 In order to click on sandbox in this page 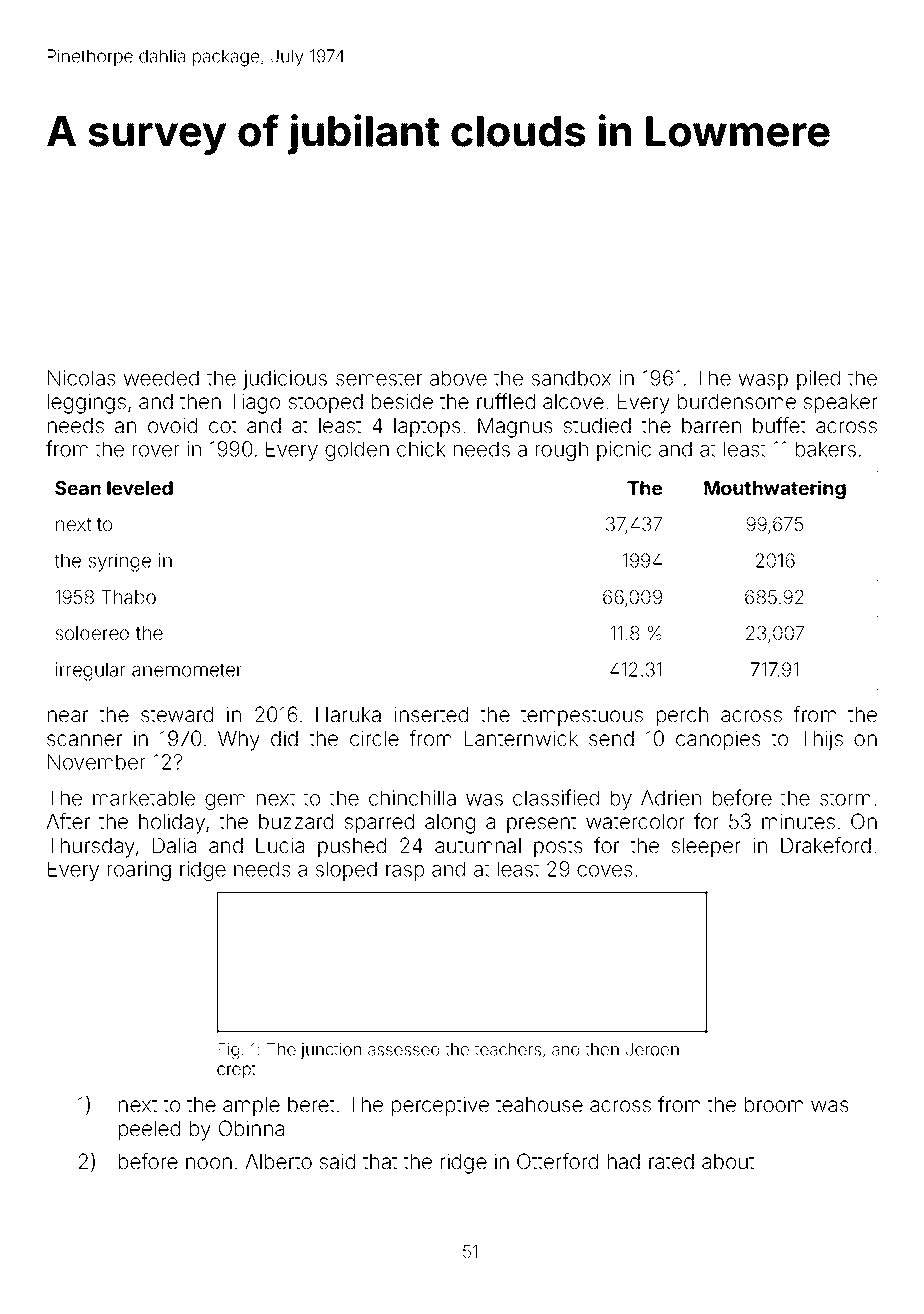, I will do `click(571, 378)`.
